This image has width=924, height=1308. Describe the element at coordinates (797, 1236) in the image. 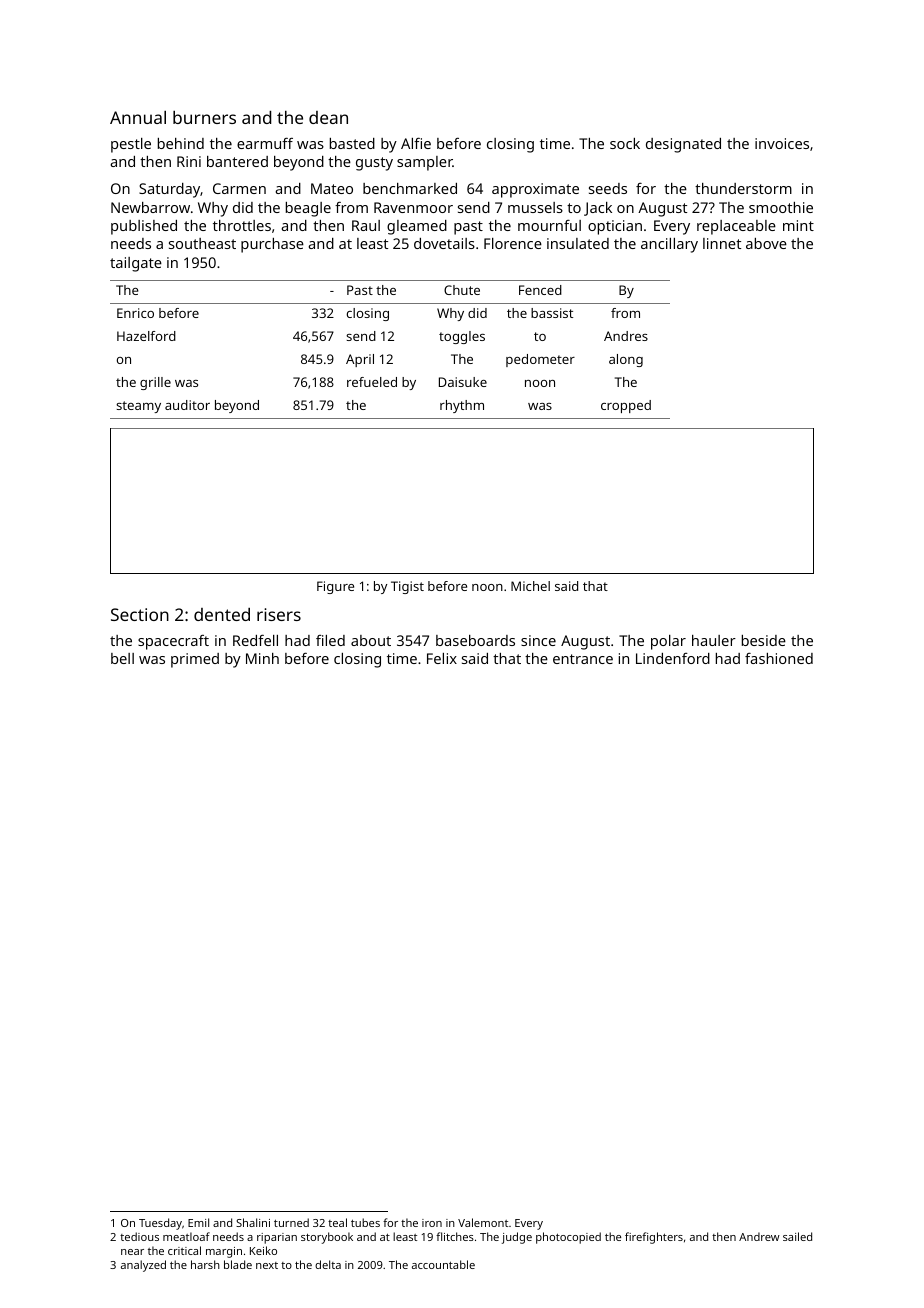

I see `sailed` at that location.
